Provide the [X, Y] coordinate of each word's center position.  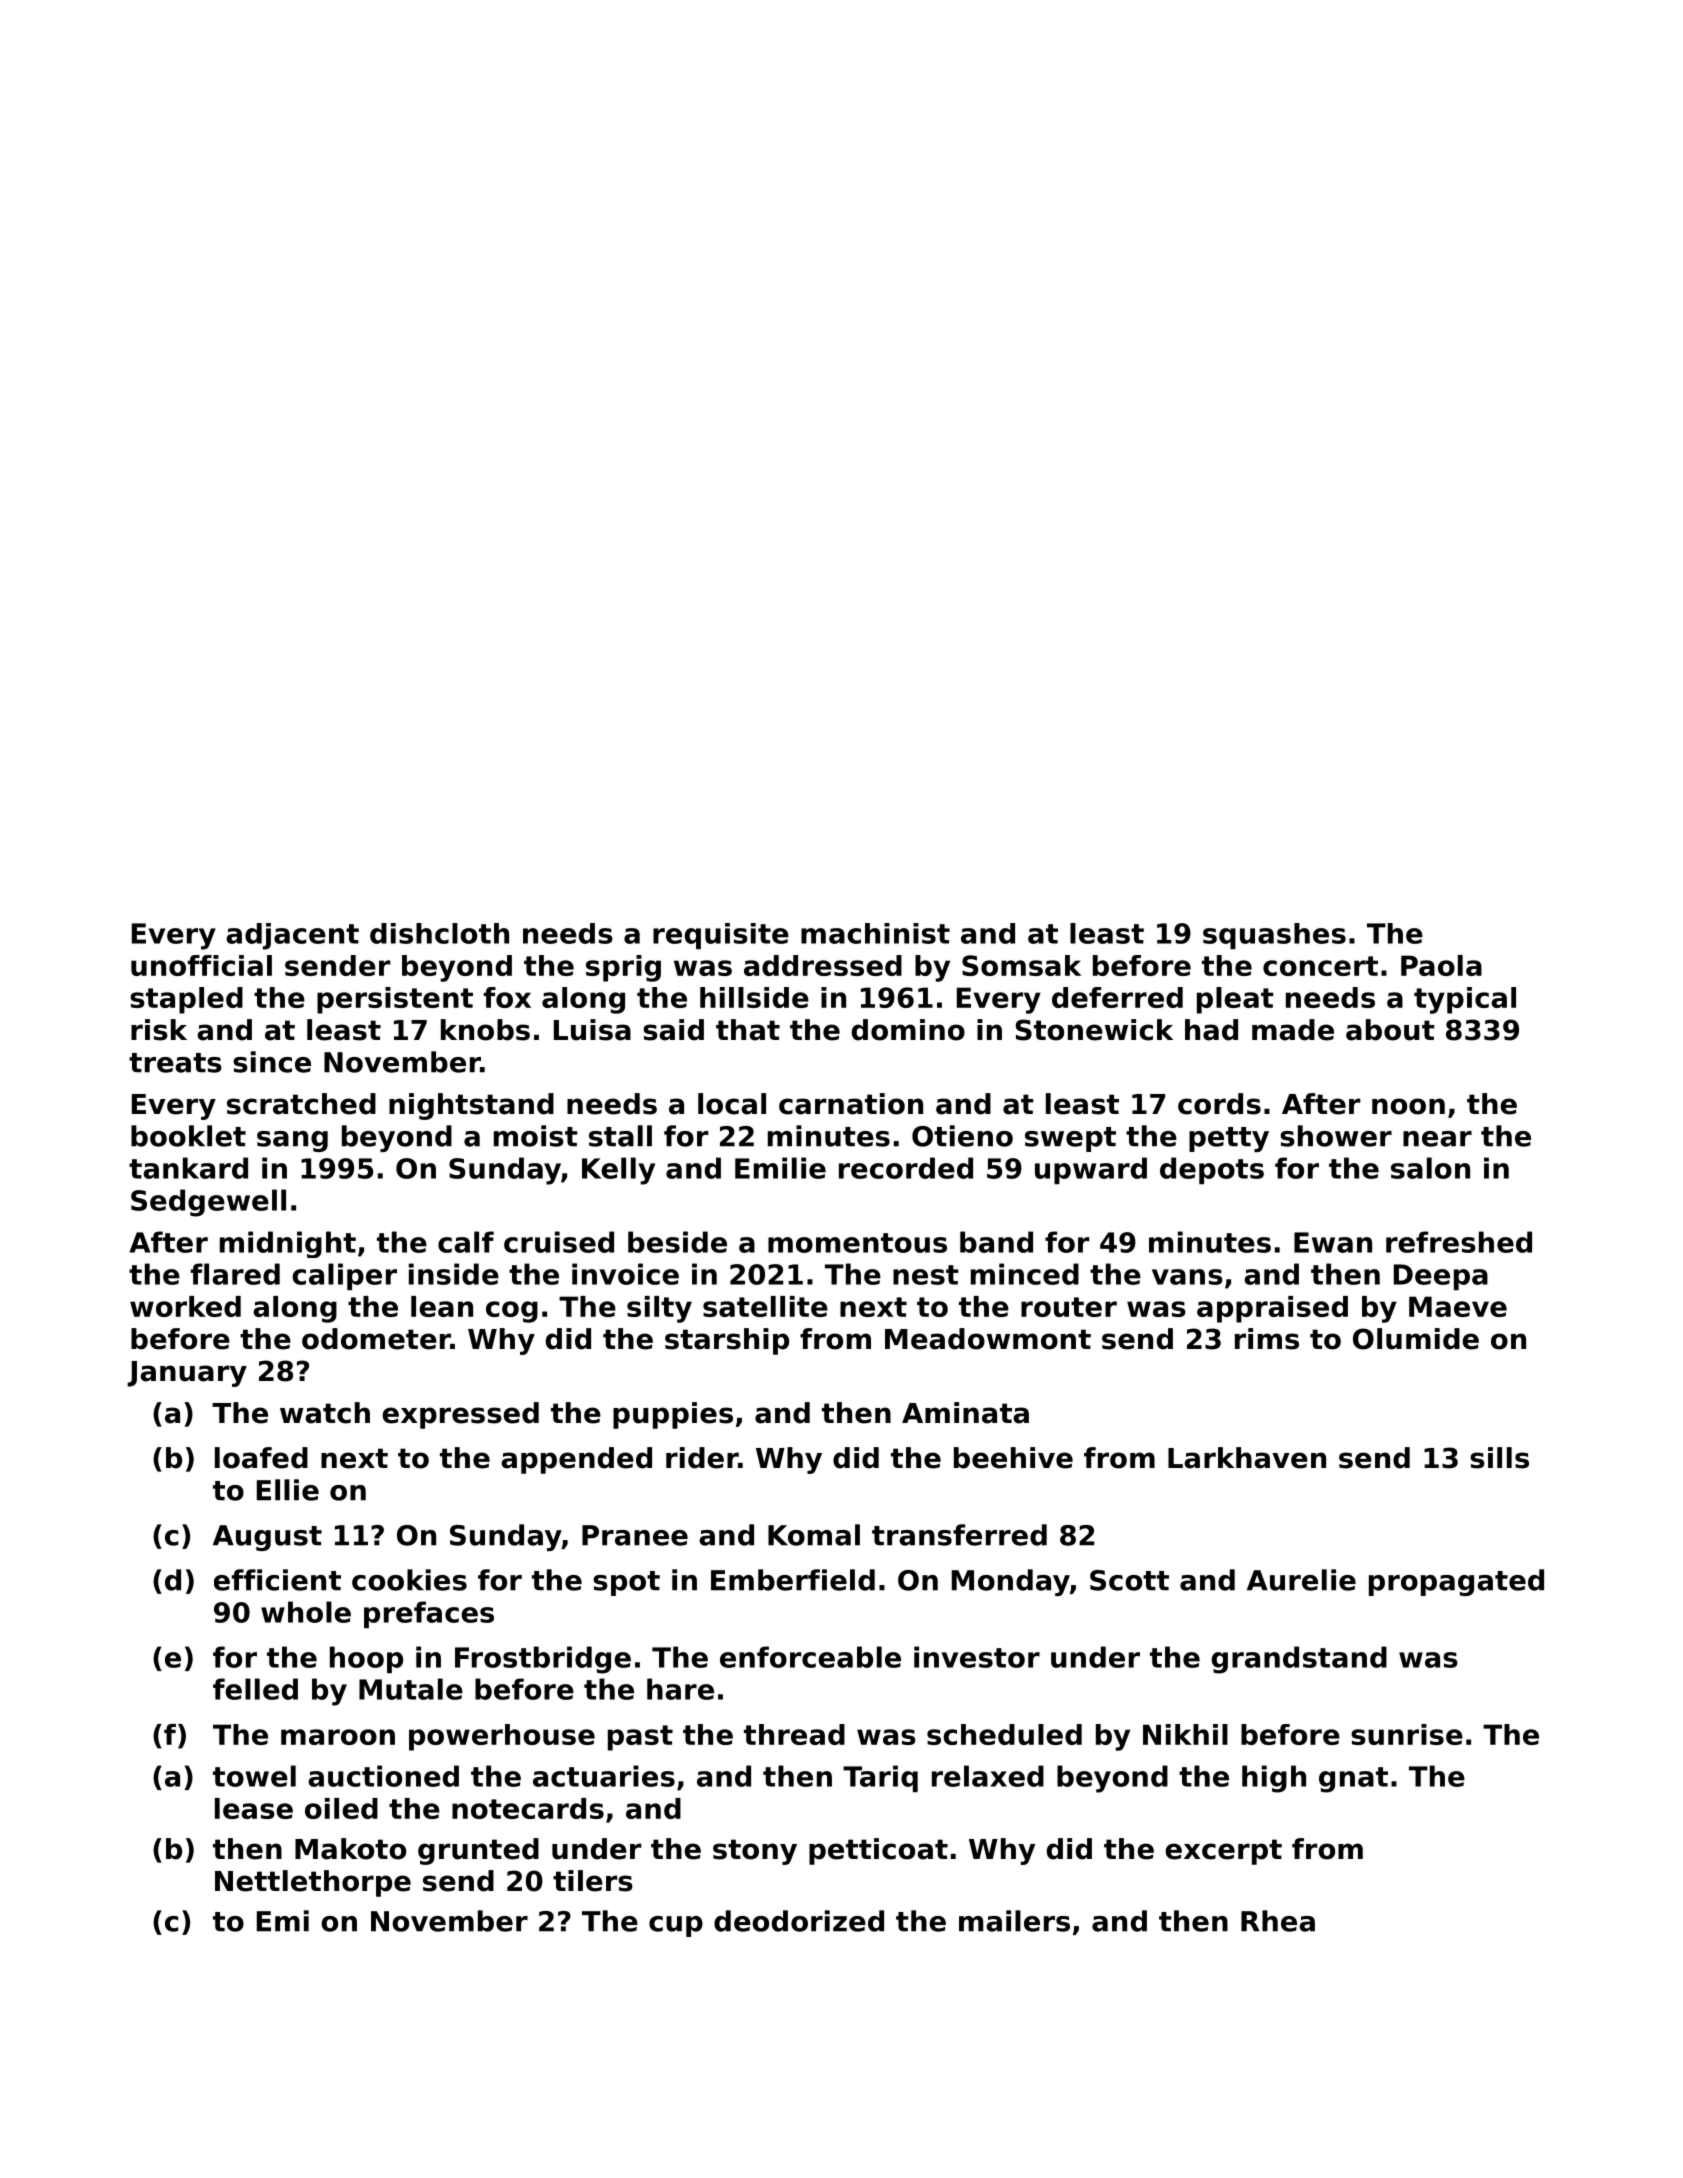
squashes [1274, 936]
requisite [721, 936]
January [187, 1374]
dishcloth [439, 933]
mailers [1014, 1921]
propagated [1456, 1582]
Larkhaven [1247, 1458]
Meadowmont [988, 1339]
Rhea [1278, 1921]
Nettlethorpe [313, 1883]
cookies [409, 1580]
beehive [1013, 1458]
